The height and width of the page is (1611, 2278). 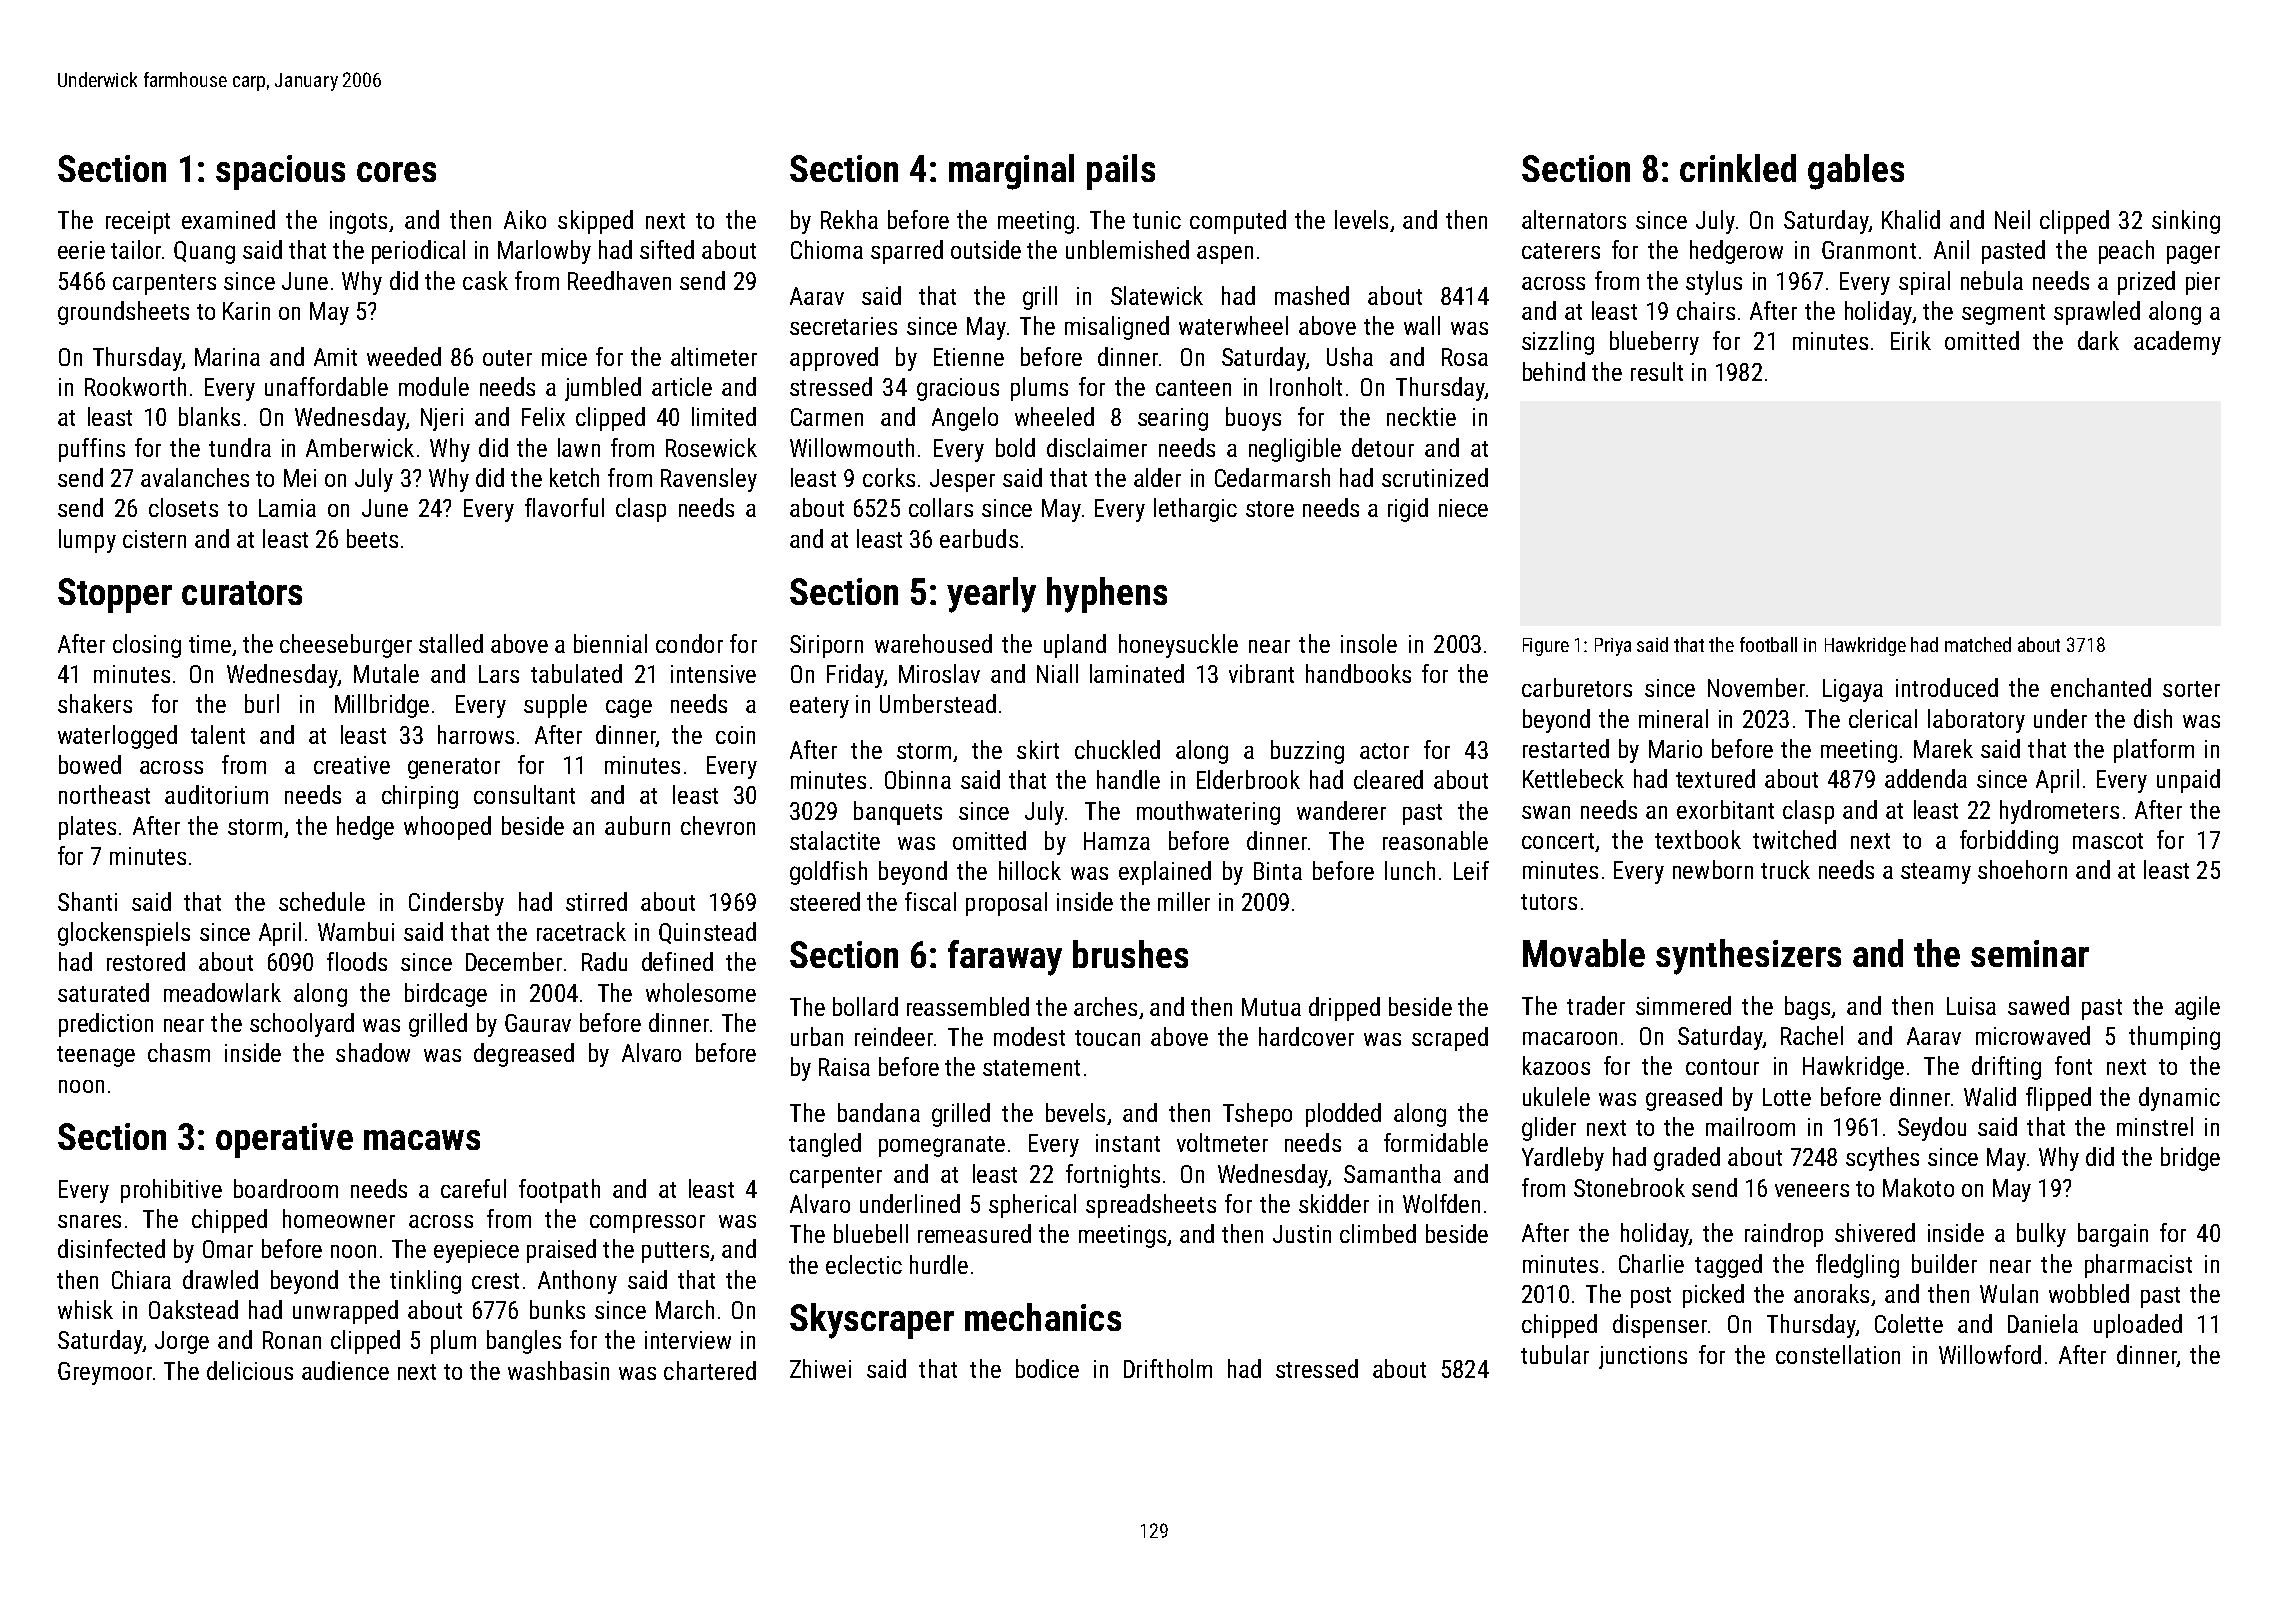 I want to click on groundsheets, so click(x=123, y=313).
